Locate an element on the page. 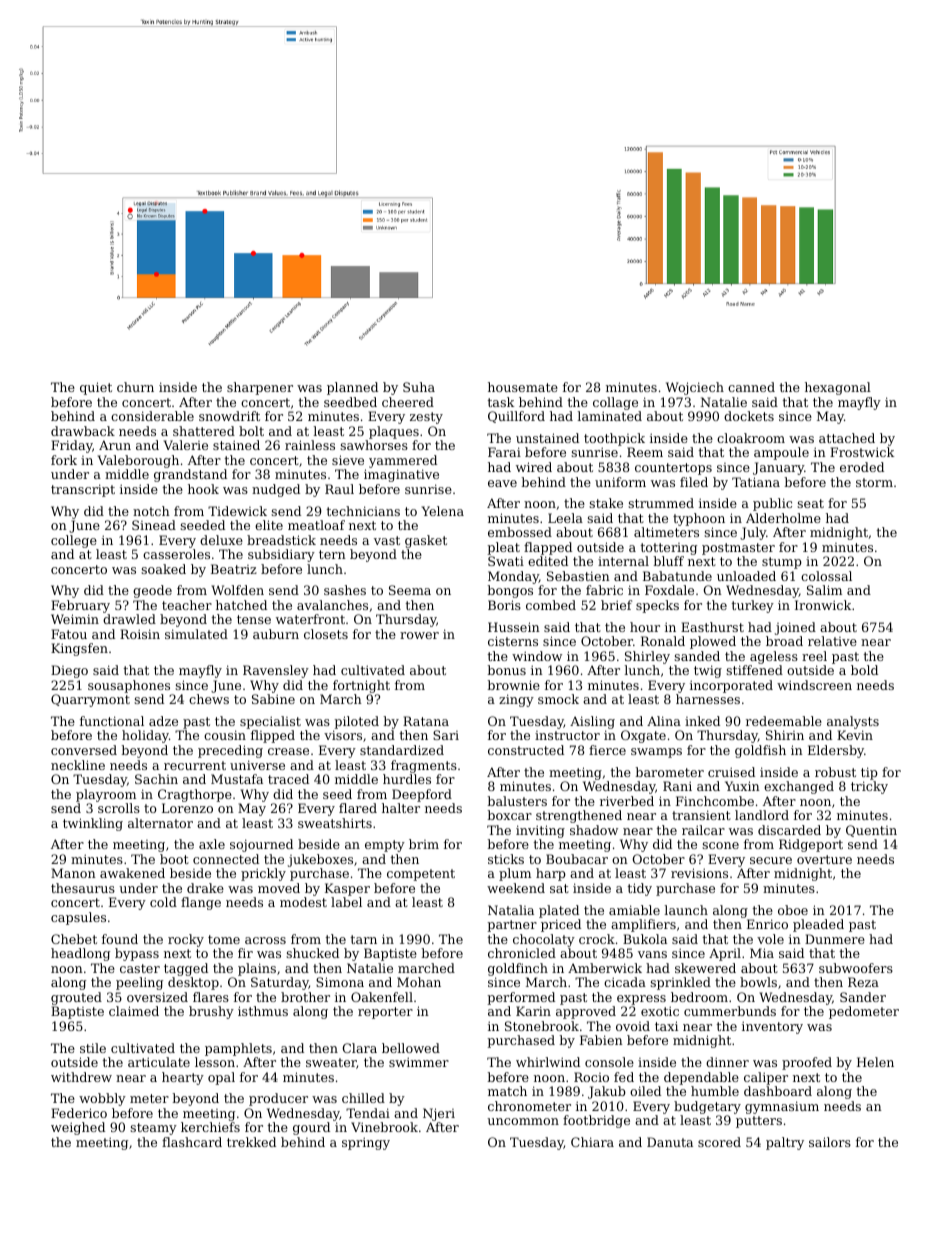 This document has width=952, height=1233. Jakub is located at coordinates (607, 1092).
